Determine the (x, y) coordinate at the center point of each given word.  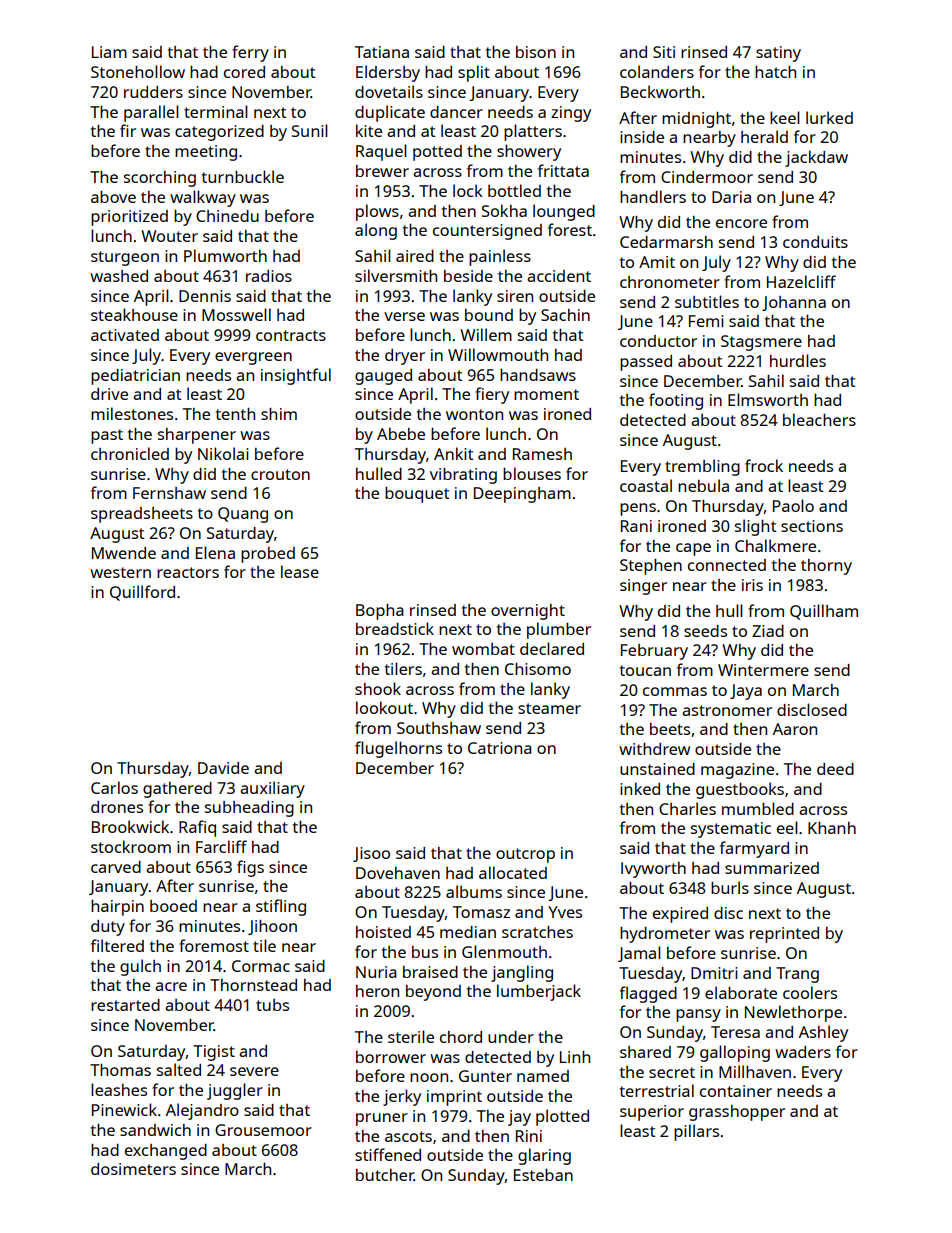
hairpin (117, 908)
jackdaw (816, 158)
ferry (250, 53)
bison (536, 52)
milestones (132, 413)
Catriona (500, 748)
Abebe (401, 434)
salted (179, 1069)
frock (764, 465)
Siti (664, 52)
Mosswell (236, 314)
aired (415, 256)
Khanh (832, 828)
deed (835, 769)
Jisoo (371, 854)
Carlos (114, 787)
